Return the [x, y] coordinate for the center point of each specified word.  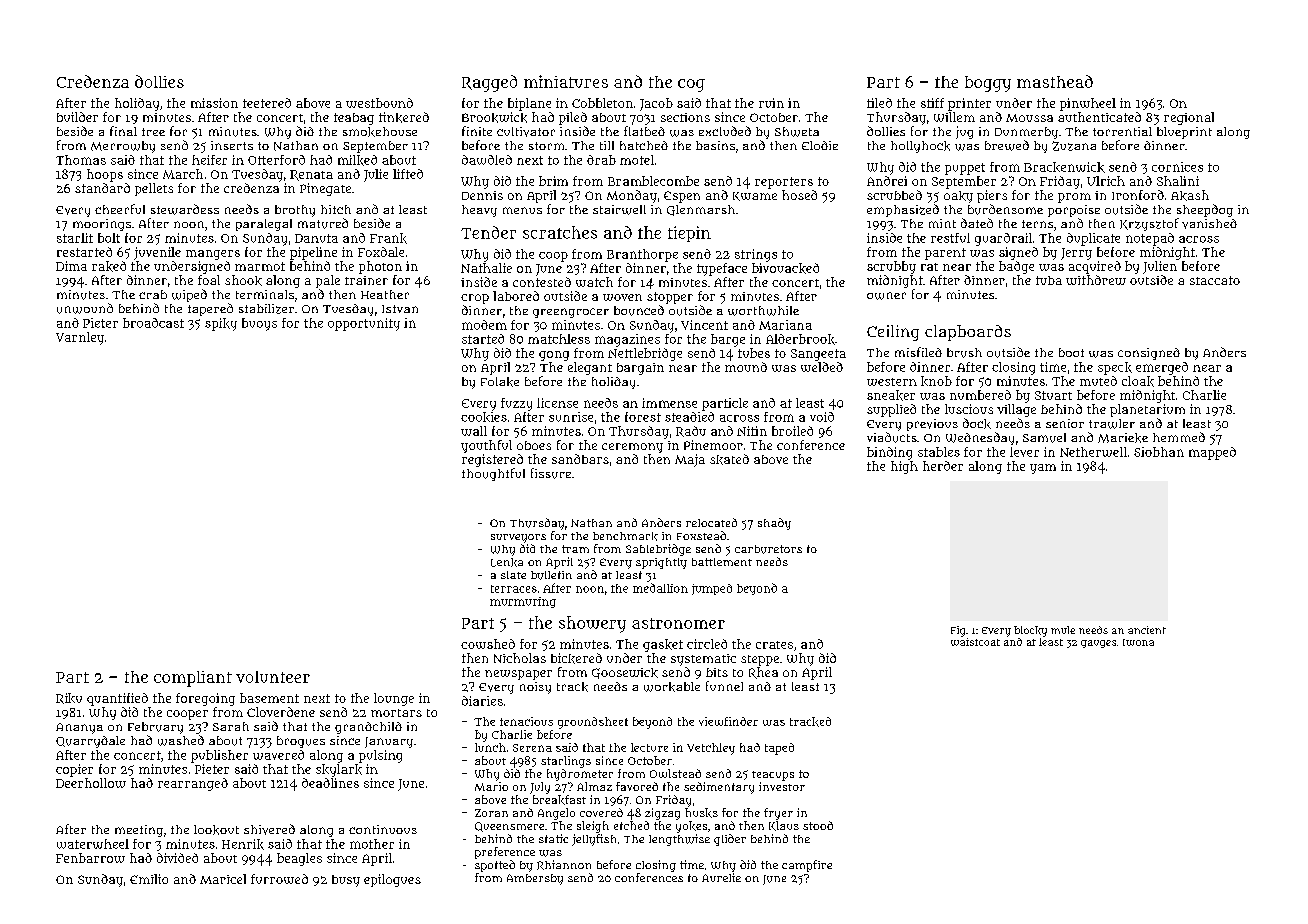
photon [380, 267]
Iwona [1138, 642]
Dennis [482, 195]
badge [1016, 267]
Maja [690, 460]
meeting [139, 831]
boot [1071, 352]
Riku [69, 698]
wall [474, 431]
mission [214, 103]
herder [943, 466]
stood [818, 825]
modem [484, 325]
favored [637, 786]
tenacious [526, 721]
